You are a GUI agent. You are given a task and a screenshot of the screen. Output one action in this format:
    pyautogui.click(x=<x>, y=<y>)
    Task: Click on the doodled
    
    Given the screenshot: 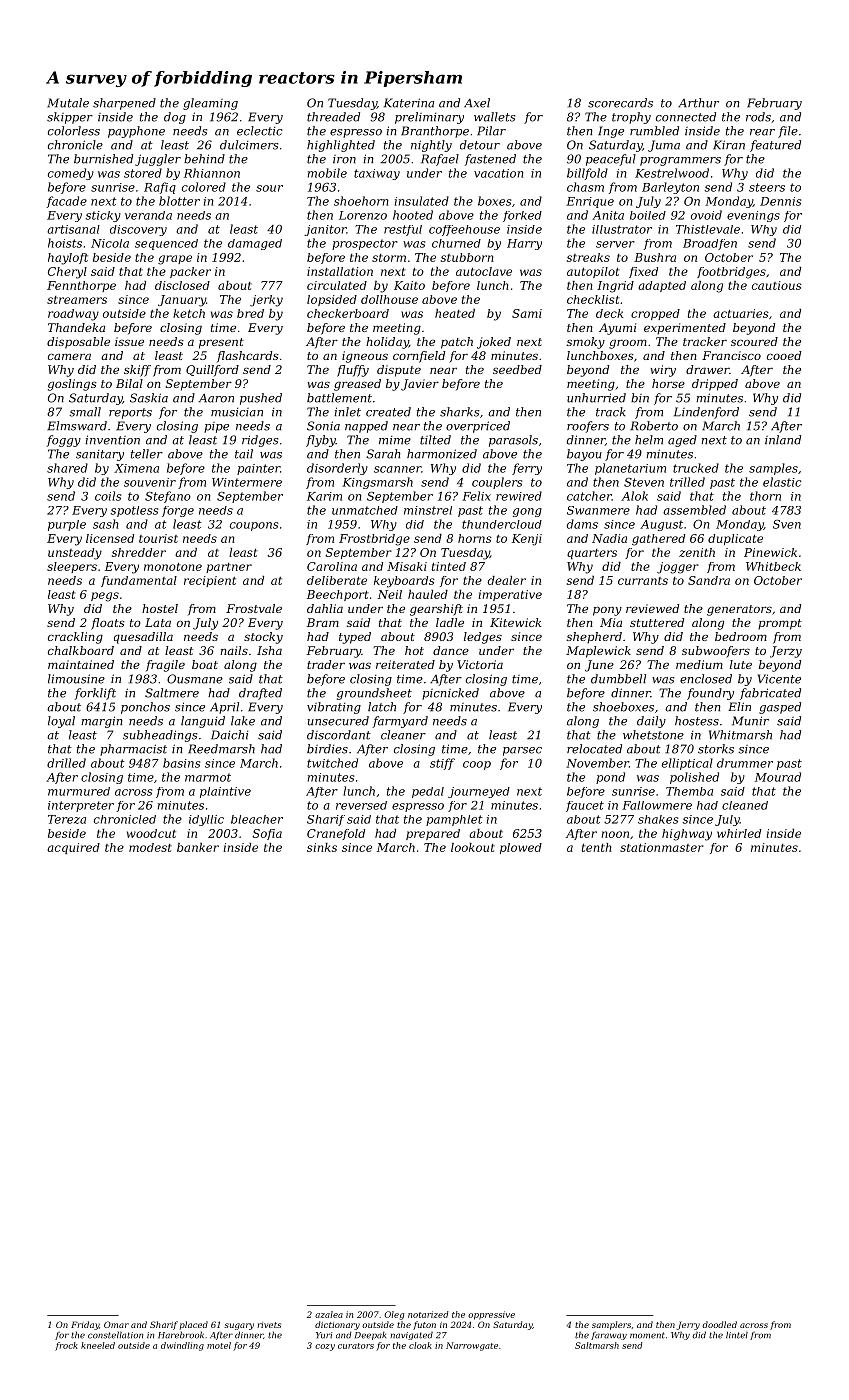 What is the action you would take?
    pyautogui.click(x=719, y=1324)
